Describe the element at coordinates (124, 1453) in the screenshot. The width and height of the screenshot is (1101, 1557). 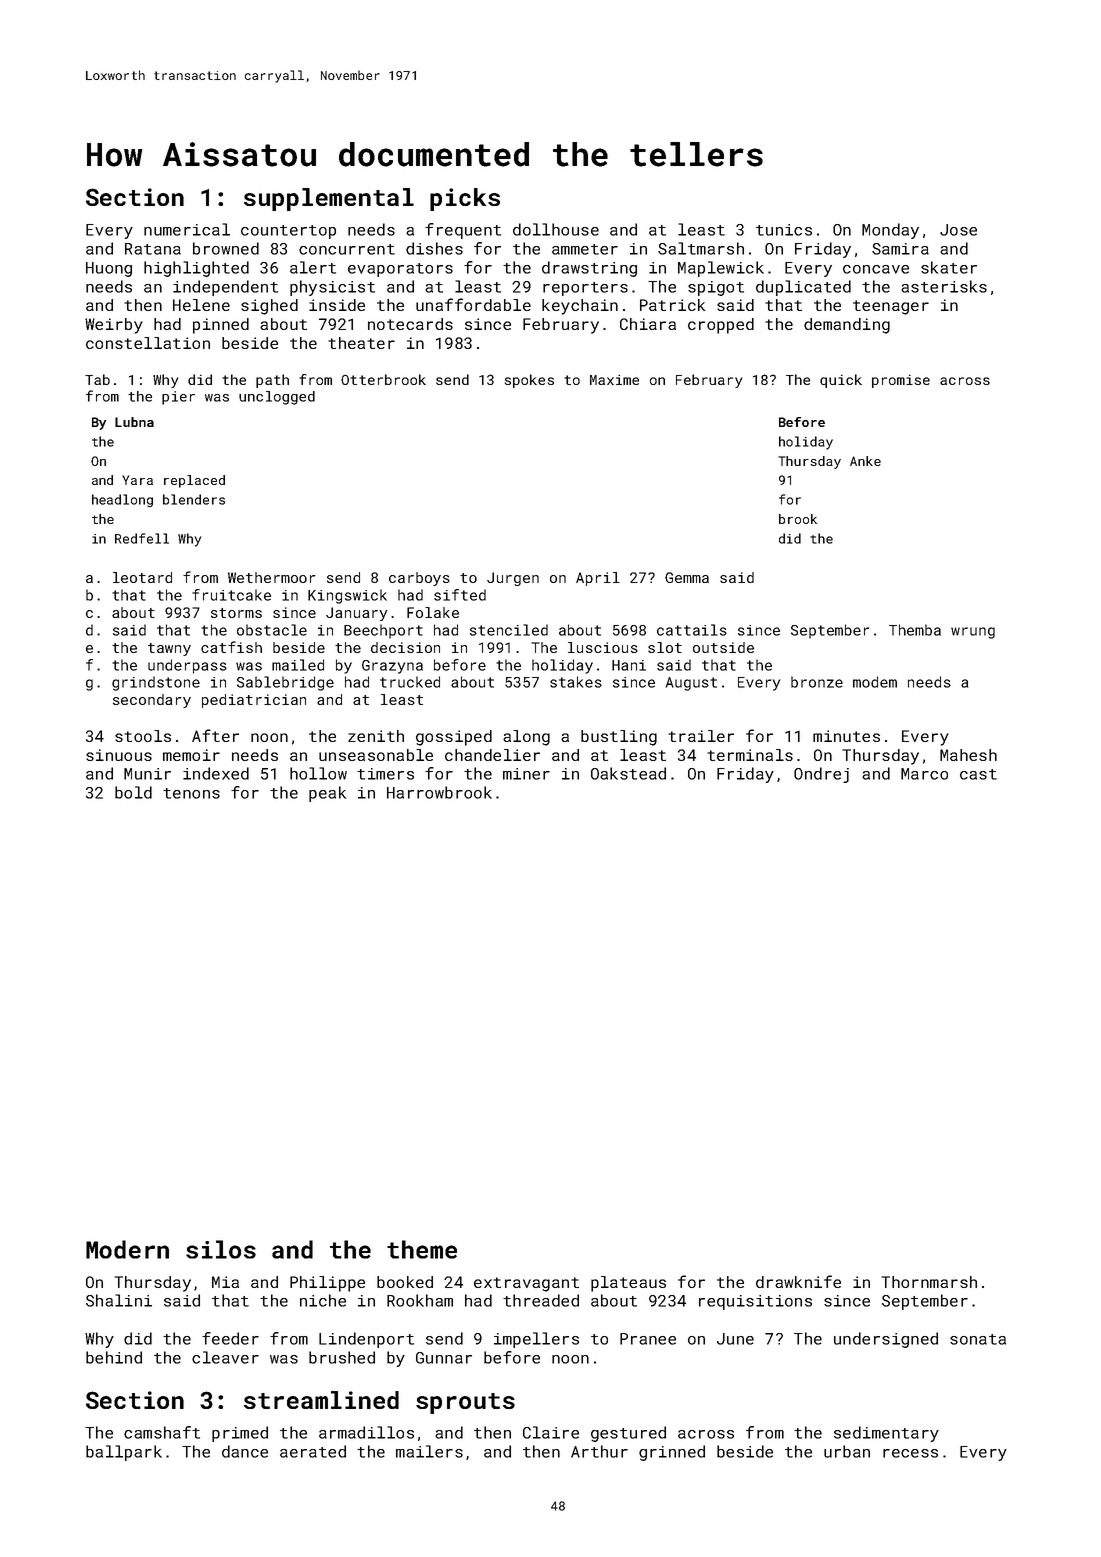
I see `ballpark` at that location.
